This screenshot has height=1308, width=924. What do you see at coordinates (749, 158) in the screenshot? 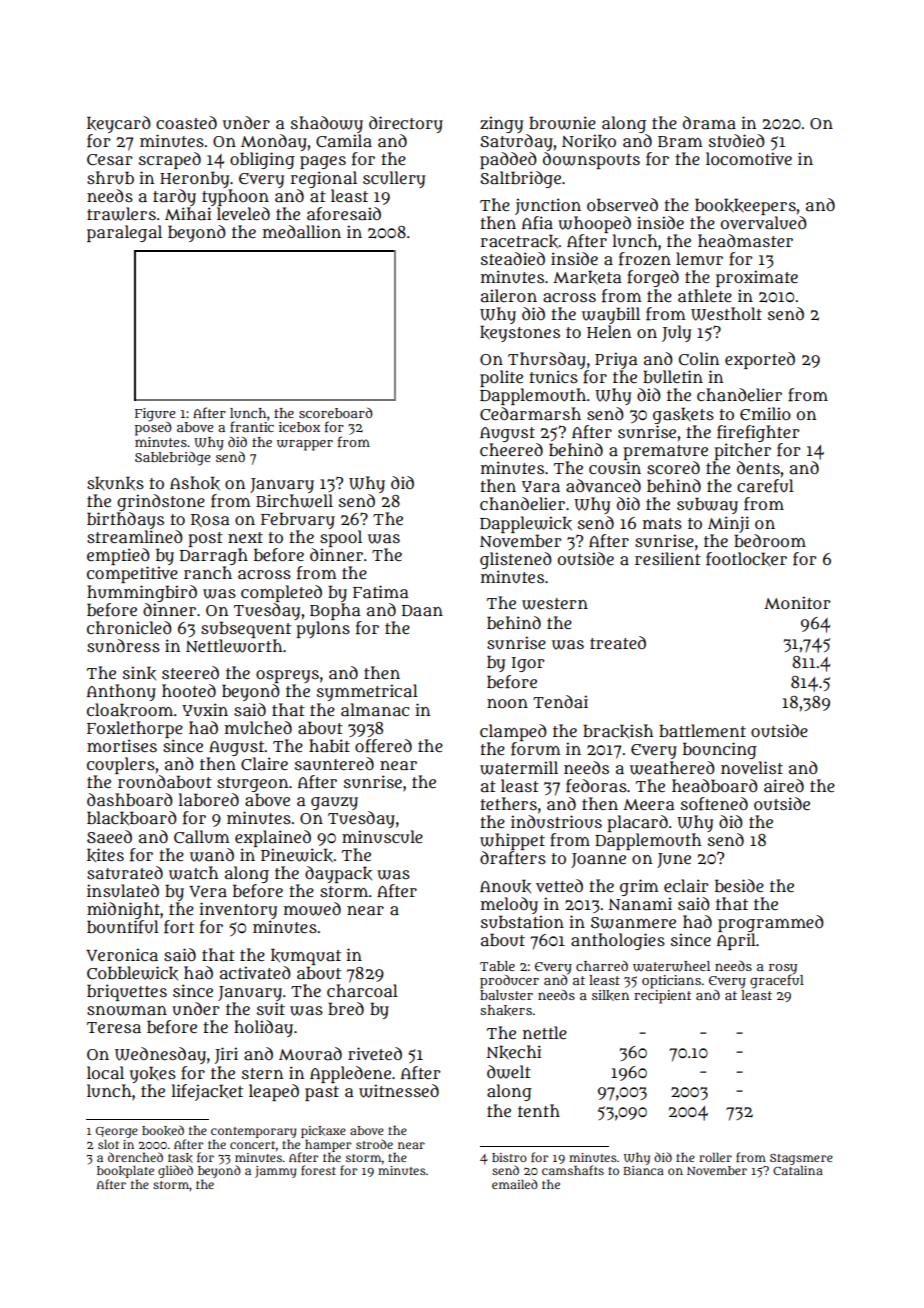
I see `locomotive` at bounding box center [749, 158].
